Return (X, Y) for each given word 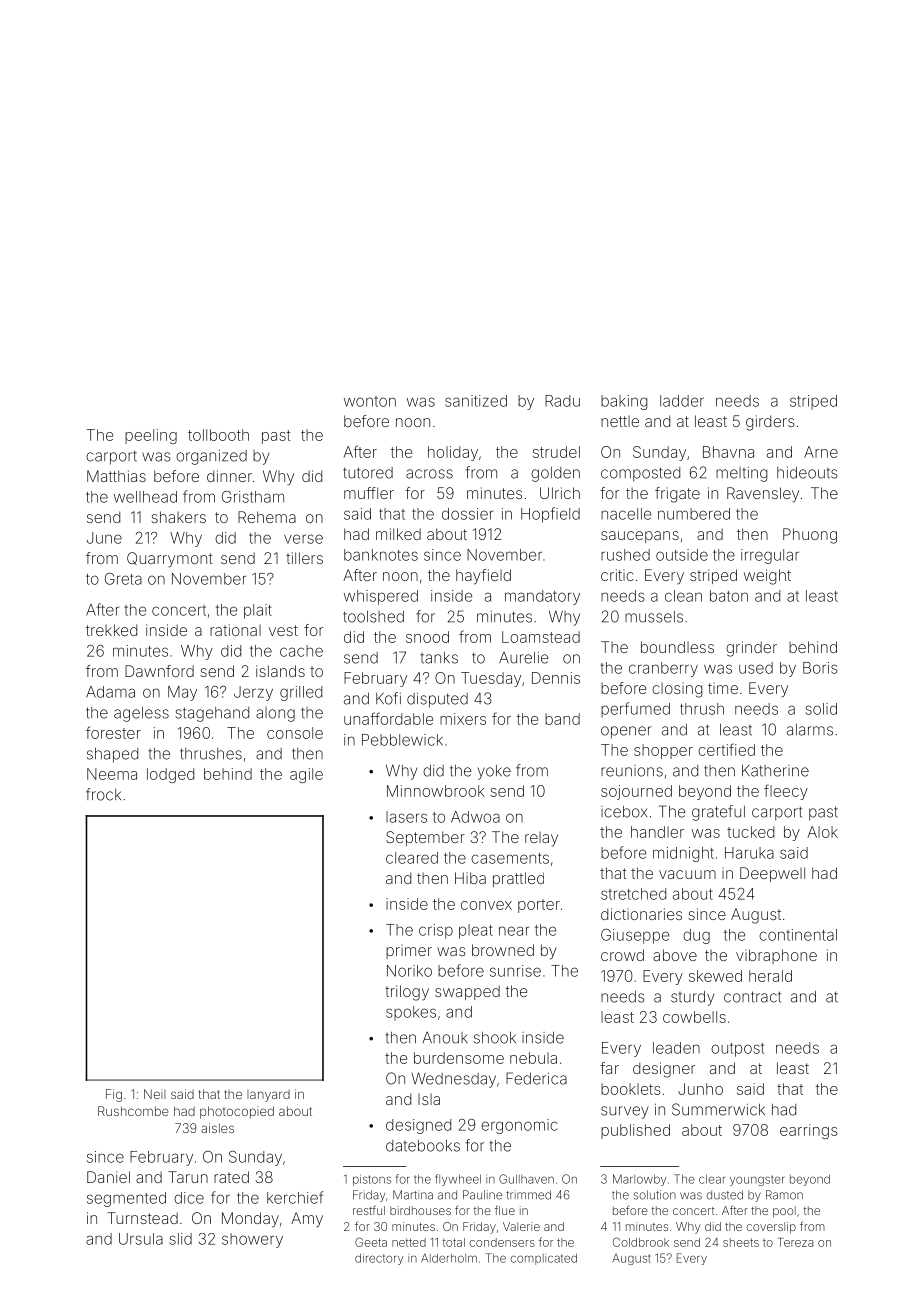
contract (752, 997)
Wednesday (453, 1080)
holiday (453, 453)
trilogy (407, 993)
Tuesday (491, 679)
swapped (467, 992)
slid (180, 1239)
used (756, 668)
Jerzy (253, 693)
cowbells (694, 1017)
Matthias (116, 476)
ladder (682, 401)
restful (369, 1210)
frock (103, 794)
